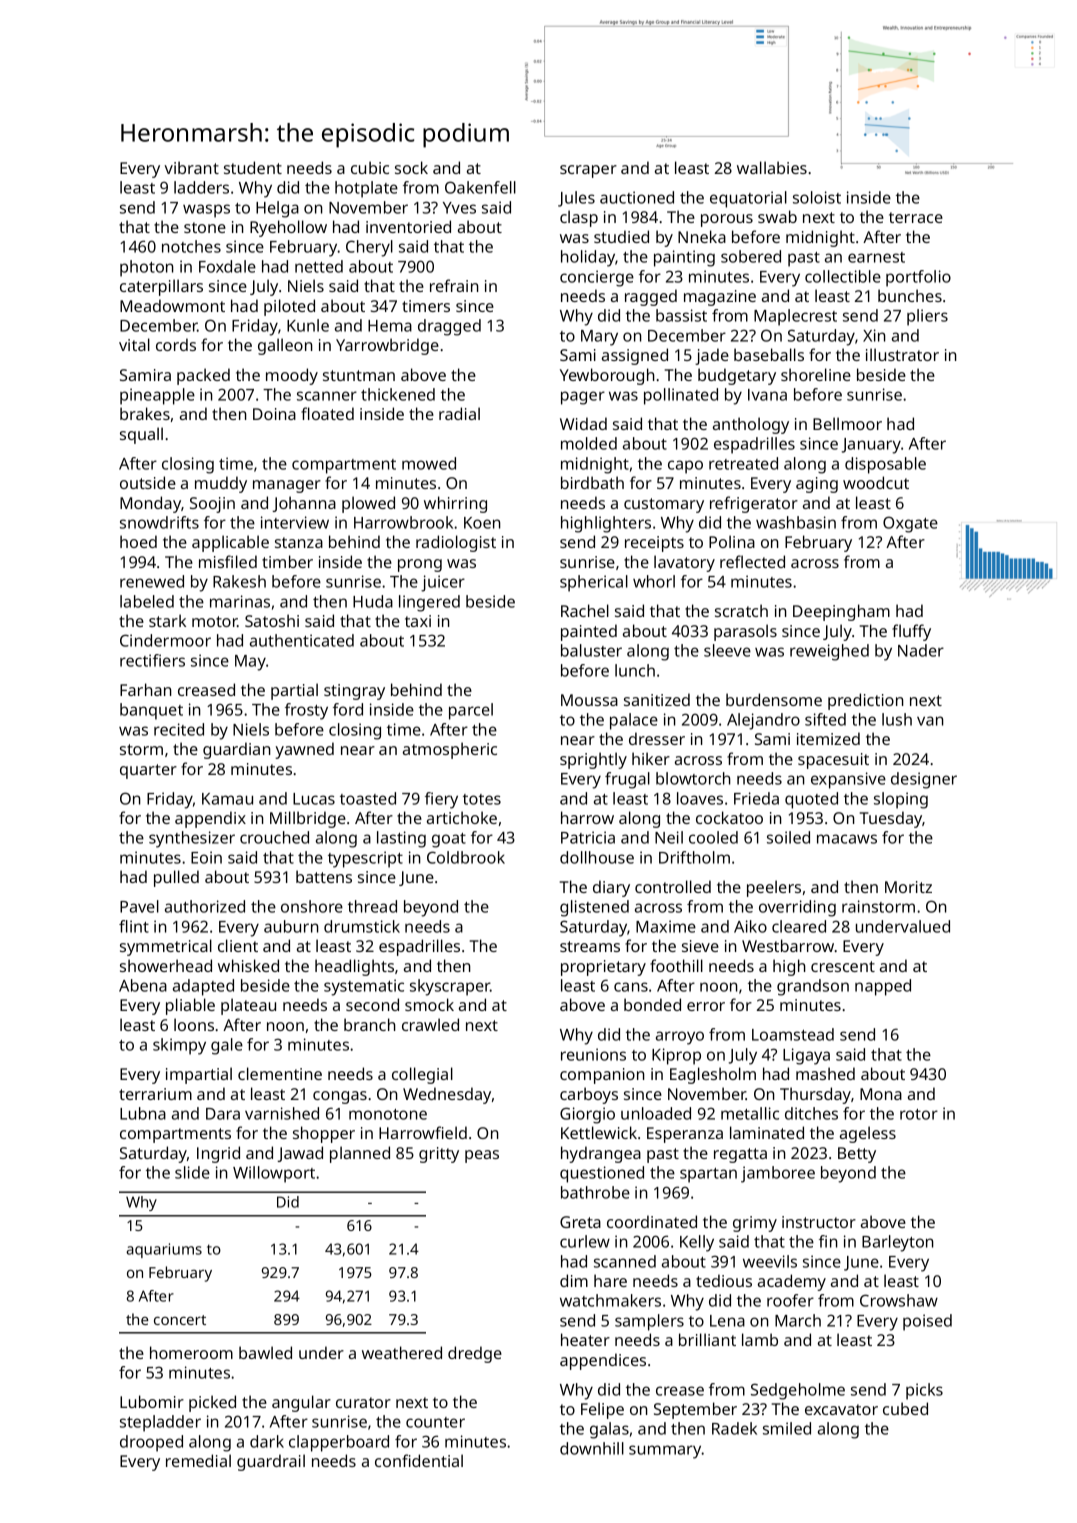  Describe the element at coordinates (799, 926) in the screenshot. I see `cleared` at that location.
